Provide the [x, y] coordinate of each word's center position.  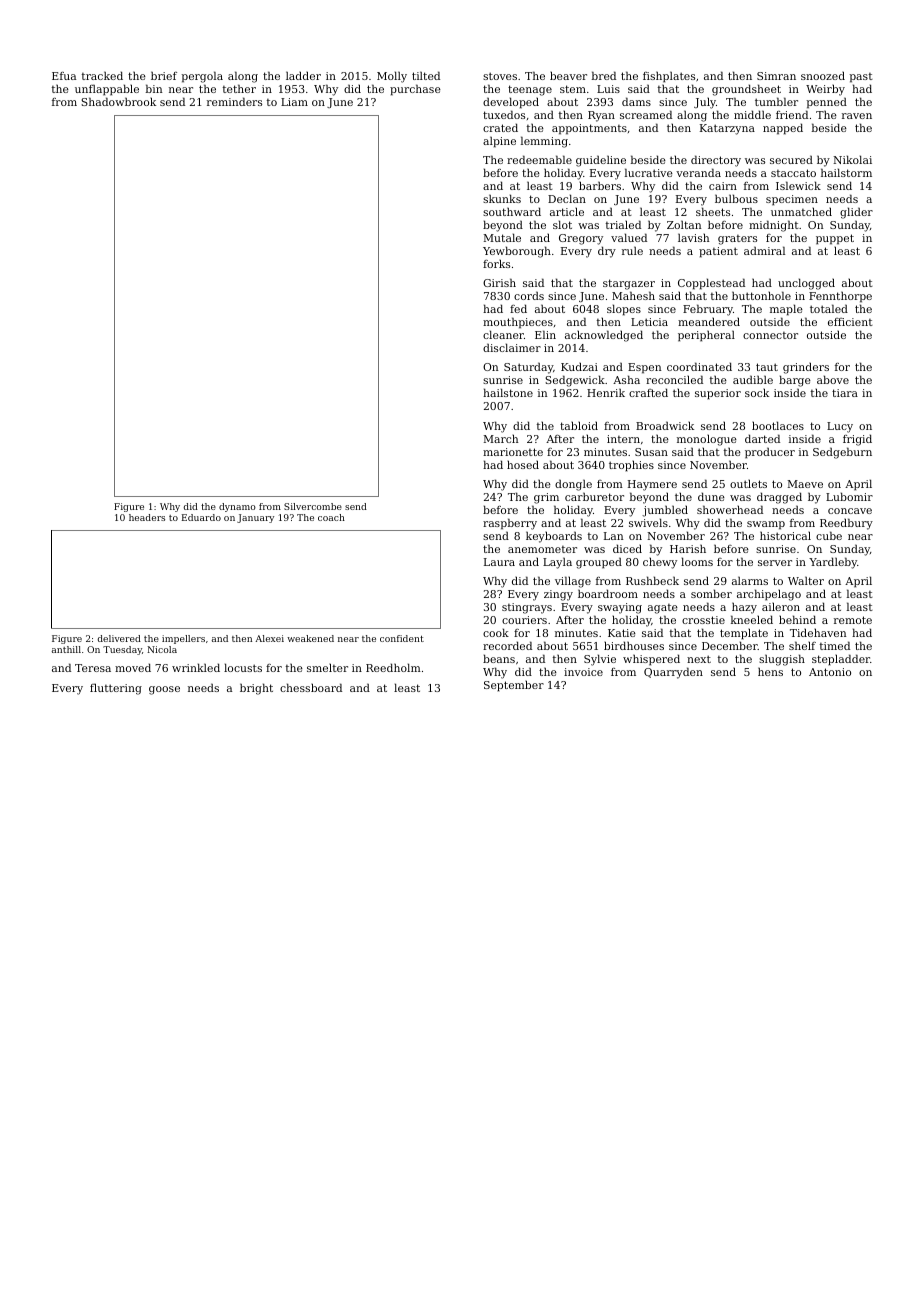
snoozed [823, 75]
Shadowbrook [118, 101]
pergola [202, 77]
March [501, 438]
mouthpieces [518, 323]
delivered [119, 638]
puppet [835, 239]
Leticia [649, 322]
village [573, 582]
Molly [392, 77]
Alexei [269, 638]
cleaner [503, 334]
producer [770, 453]
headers [147, 517]
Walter [806, 580]
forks [496, 263]
